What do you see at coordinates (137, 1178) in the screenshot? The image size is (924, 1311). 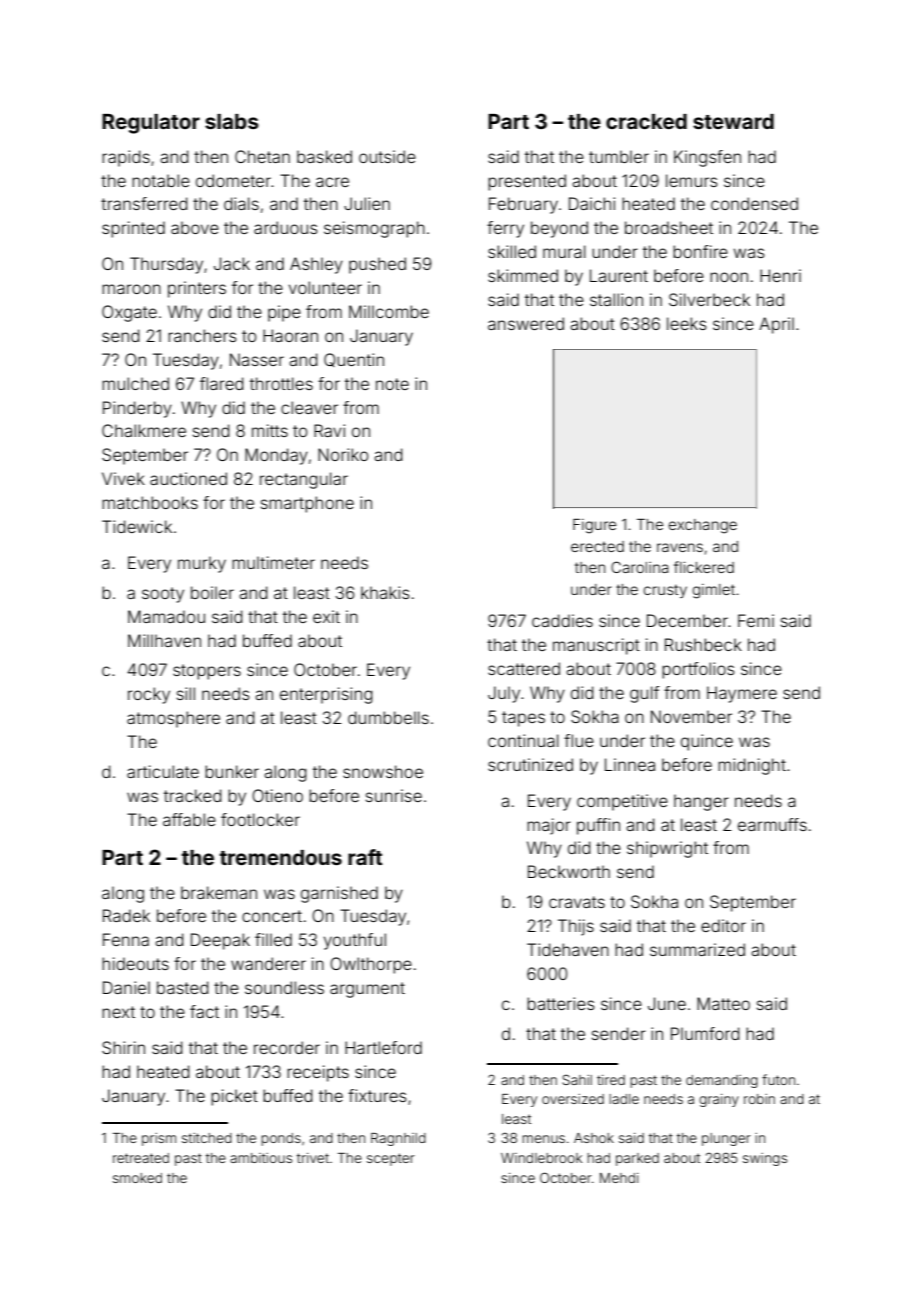 I see `smoked` at bounding box center [137, 1178].
